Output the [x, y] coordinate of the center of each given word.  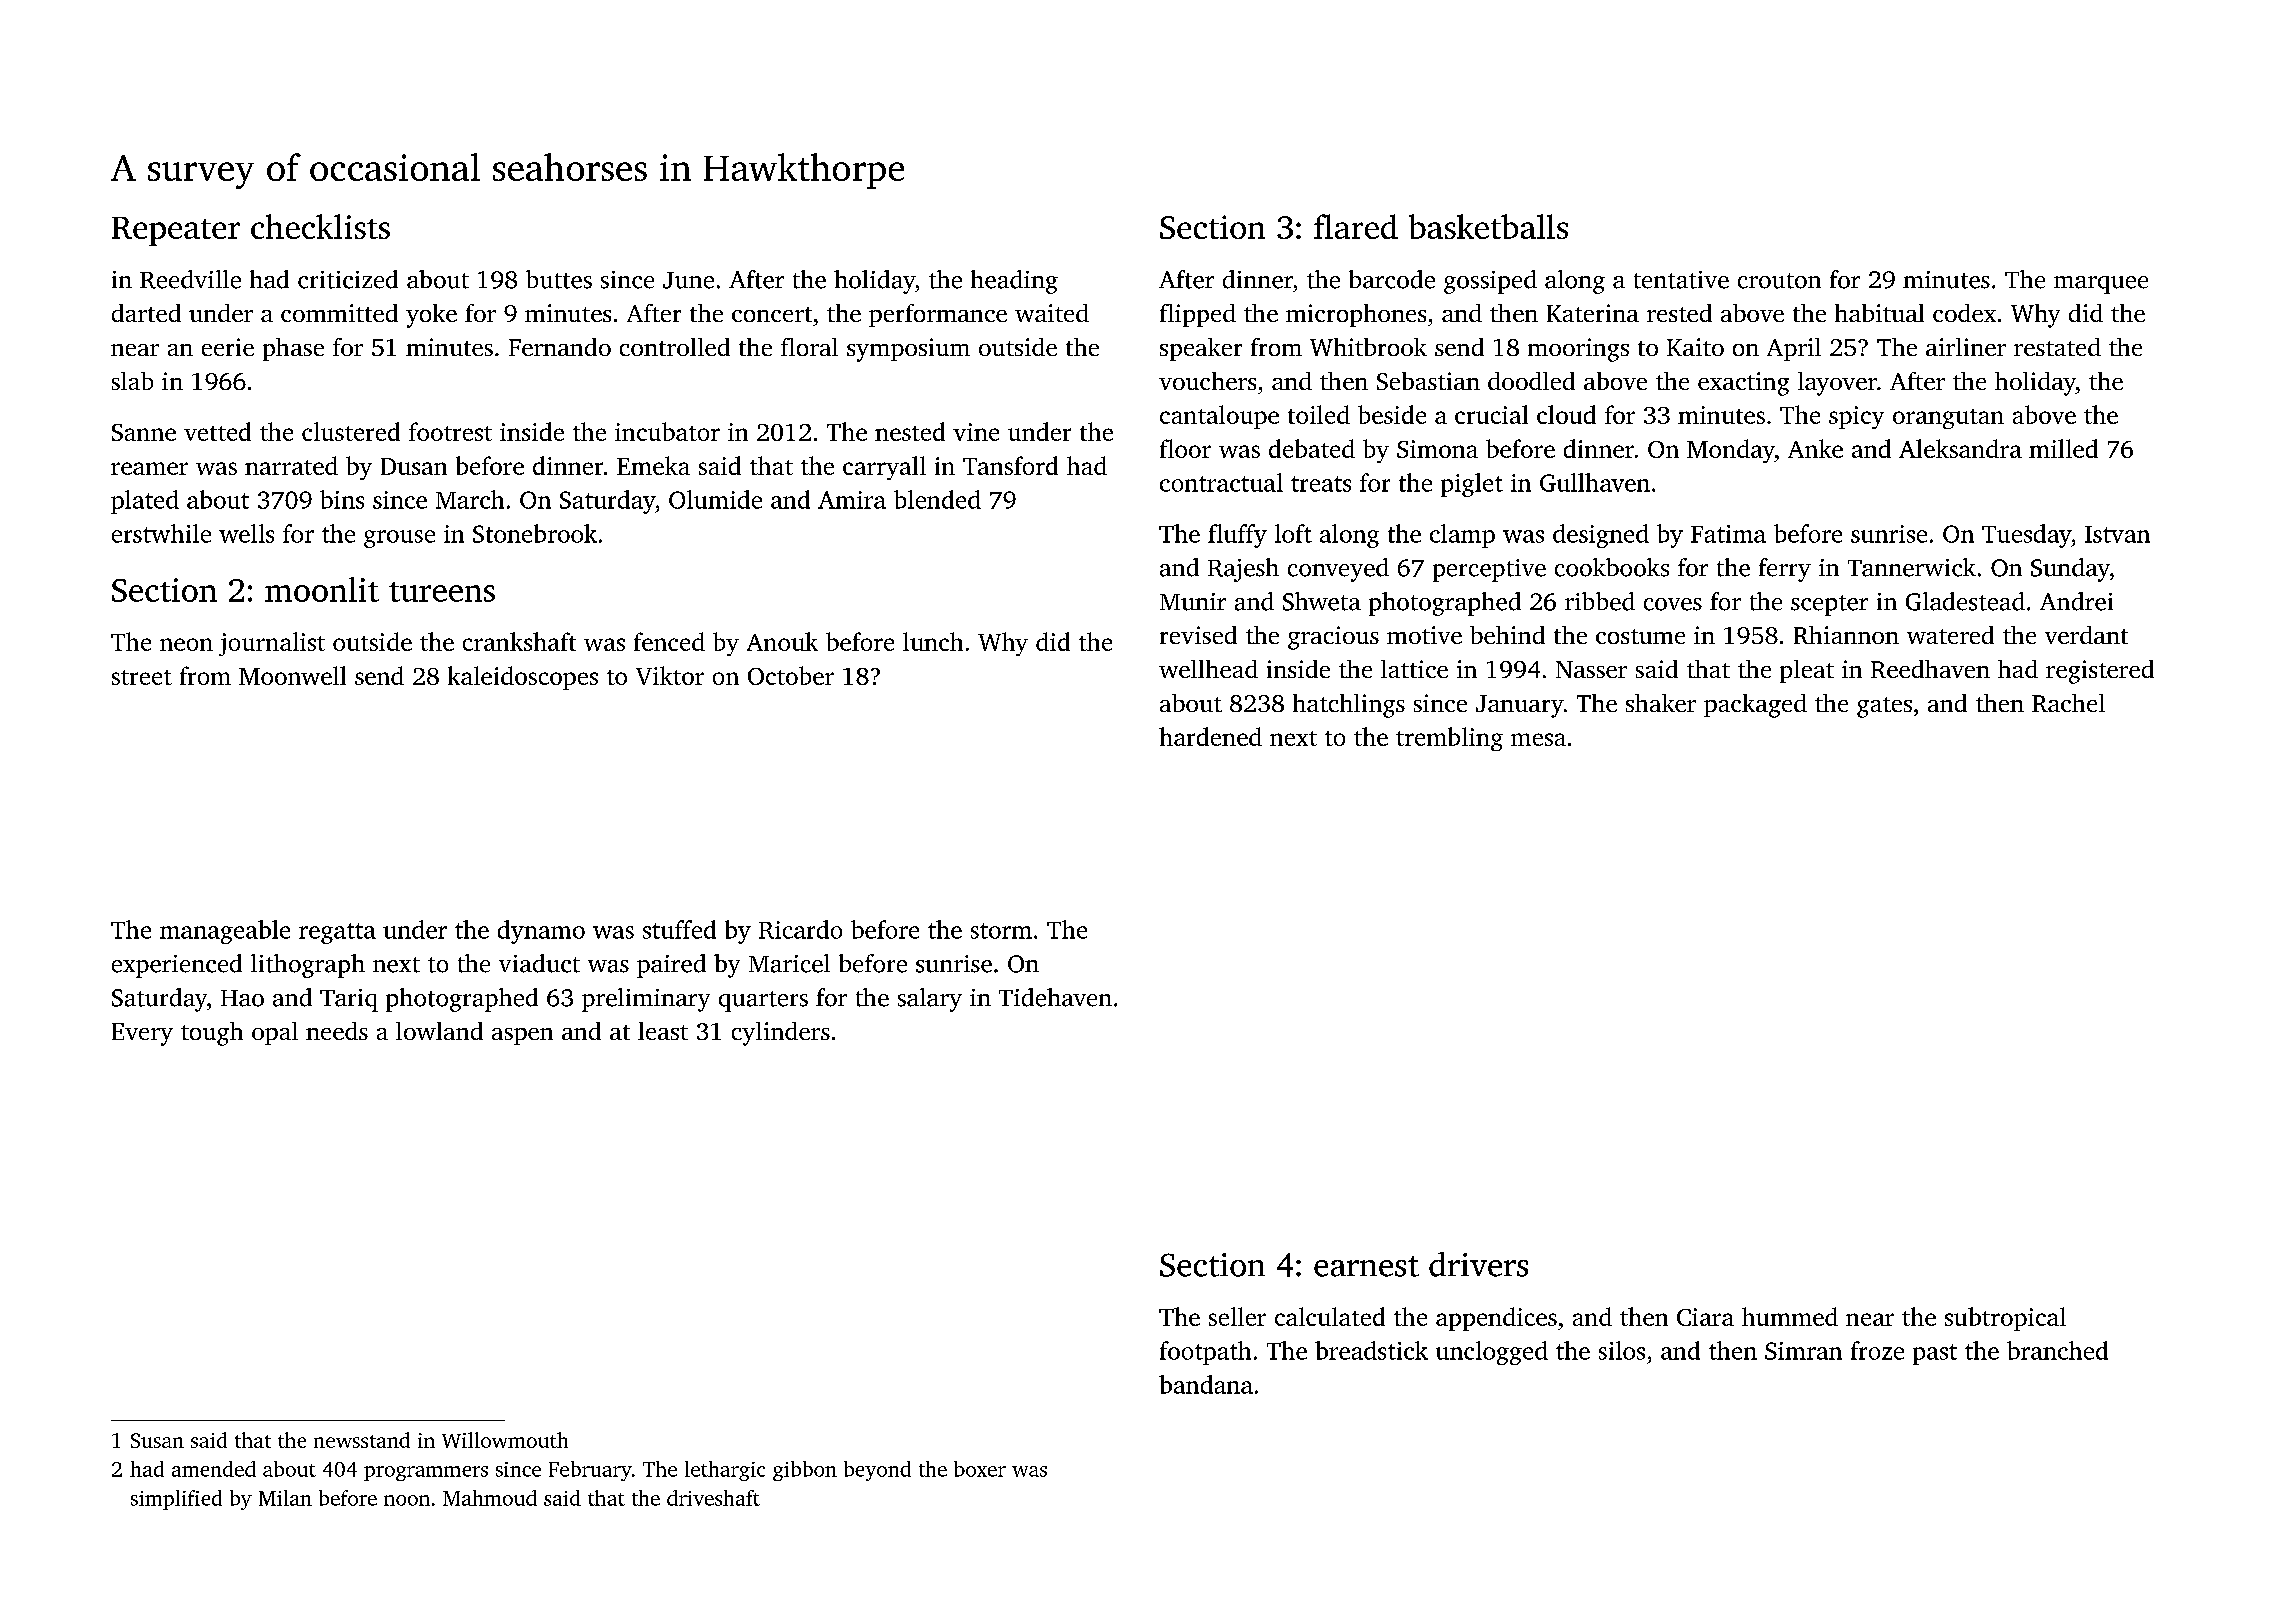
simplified [176, 1500]
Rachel [2068, 703]
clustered [351, 431]
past [1935, 1354]
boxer [980, 1469]
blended [937, 499]
